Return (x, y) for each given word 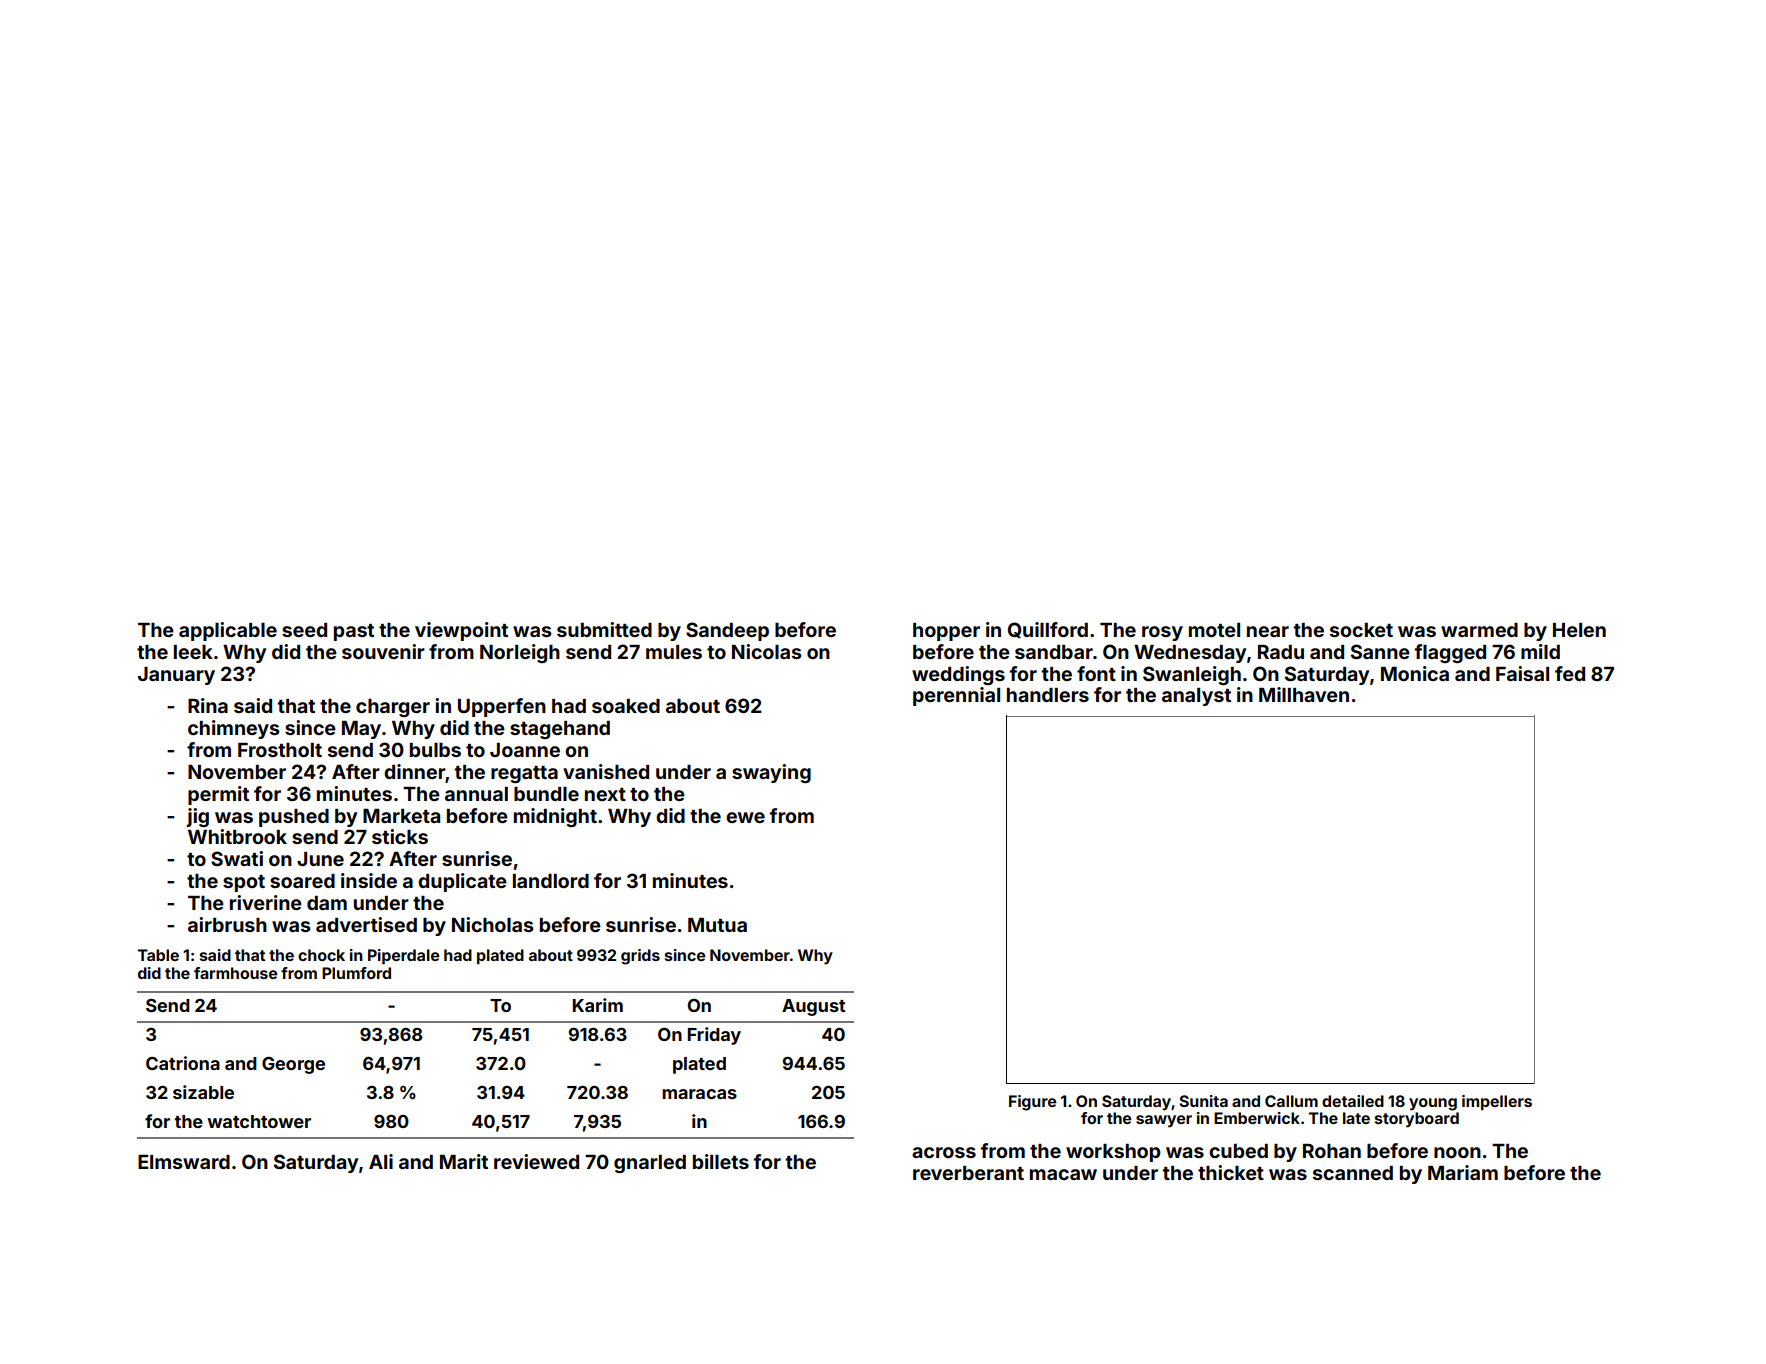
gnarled (650, 1164)
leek (193, 652)
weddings (958, 675)
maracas (699, 1094)
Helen (1579, 630)
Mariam (1463, 1172)
